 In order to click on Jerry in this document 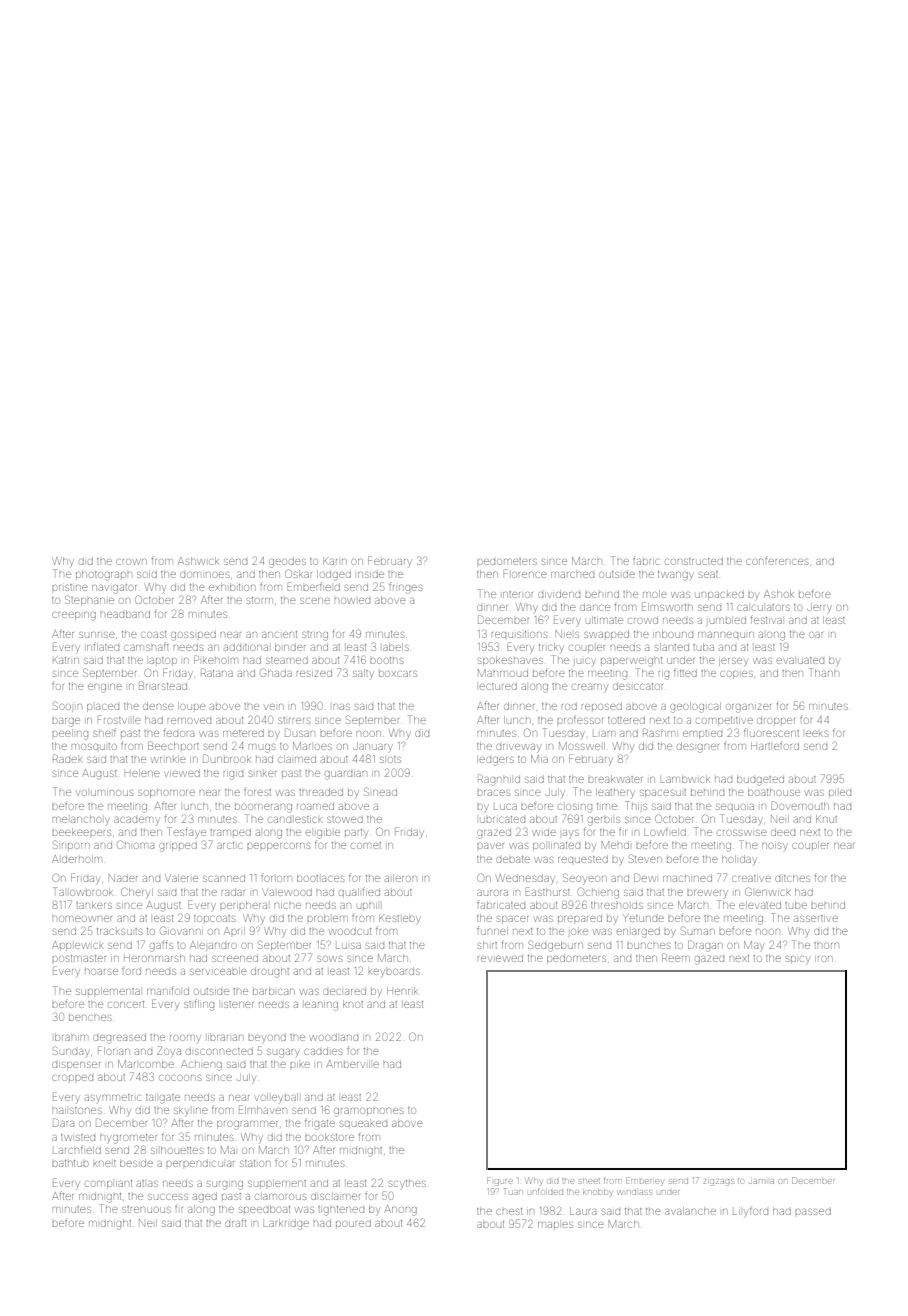, I will do `click(819, 608)`.
